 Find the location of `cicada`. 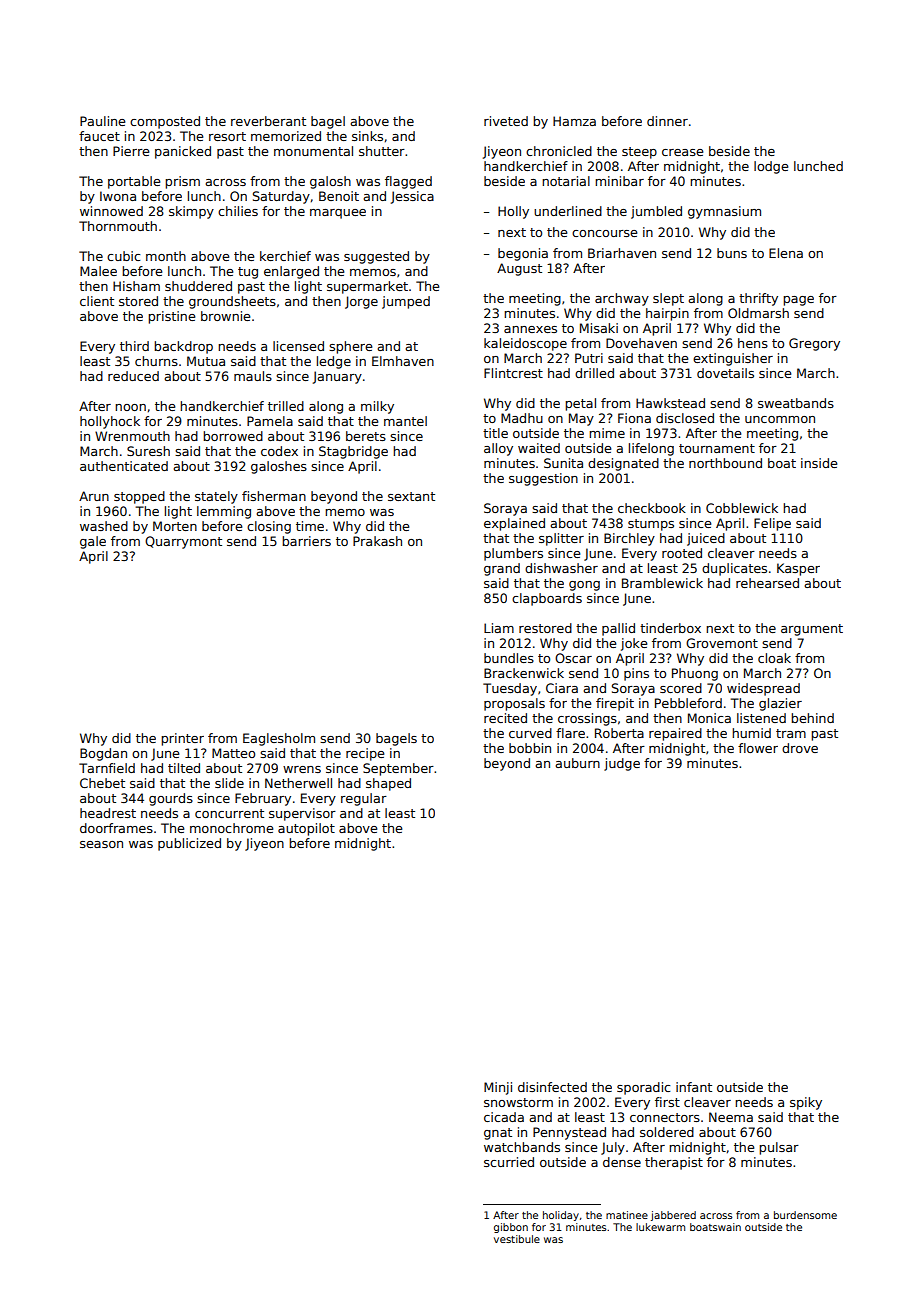

cicada is located at coordinates (504, 1117).
